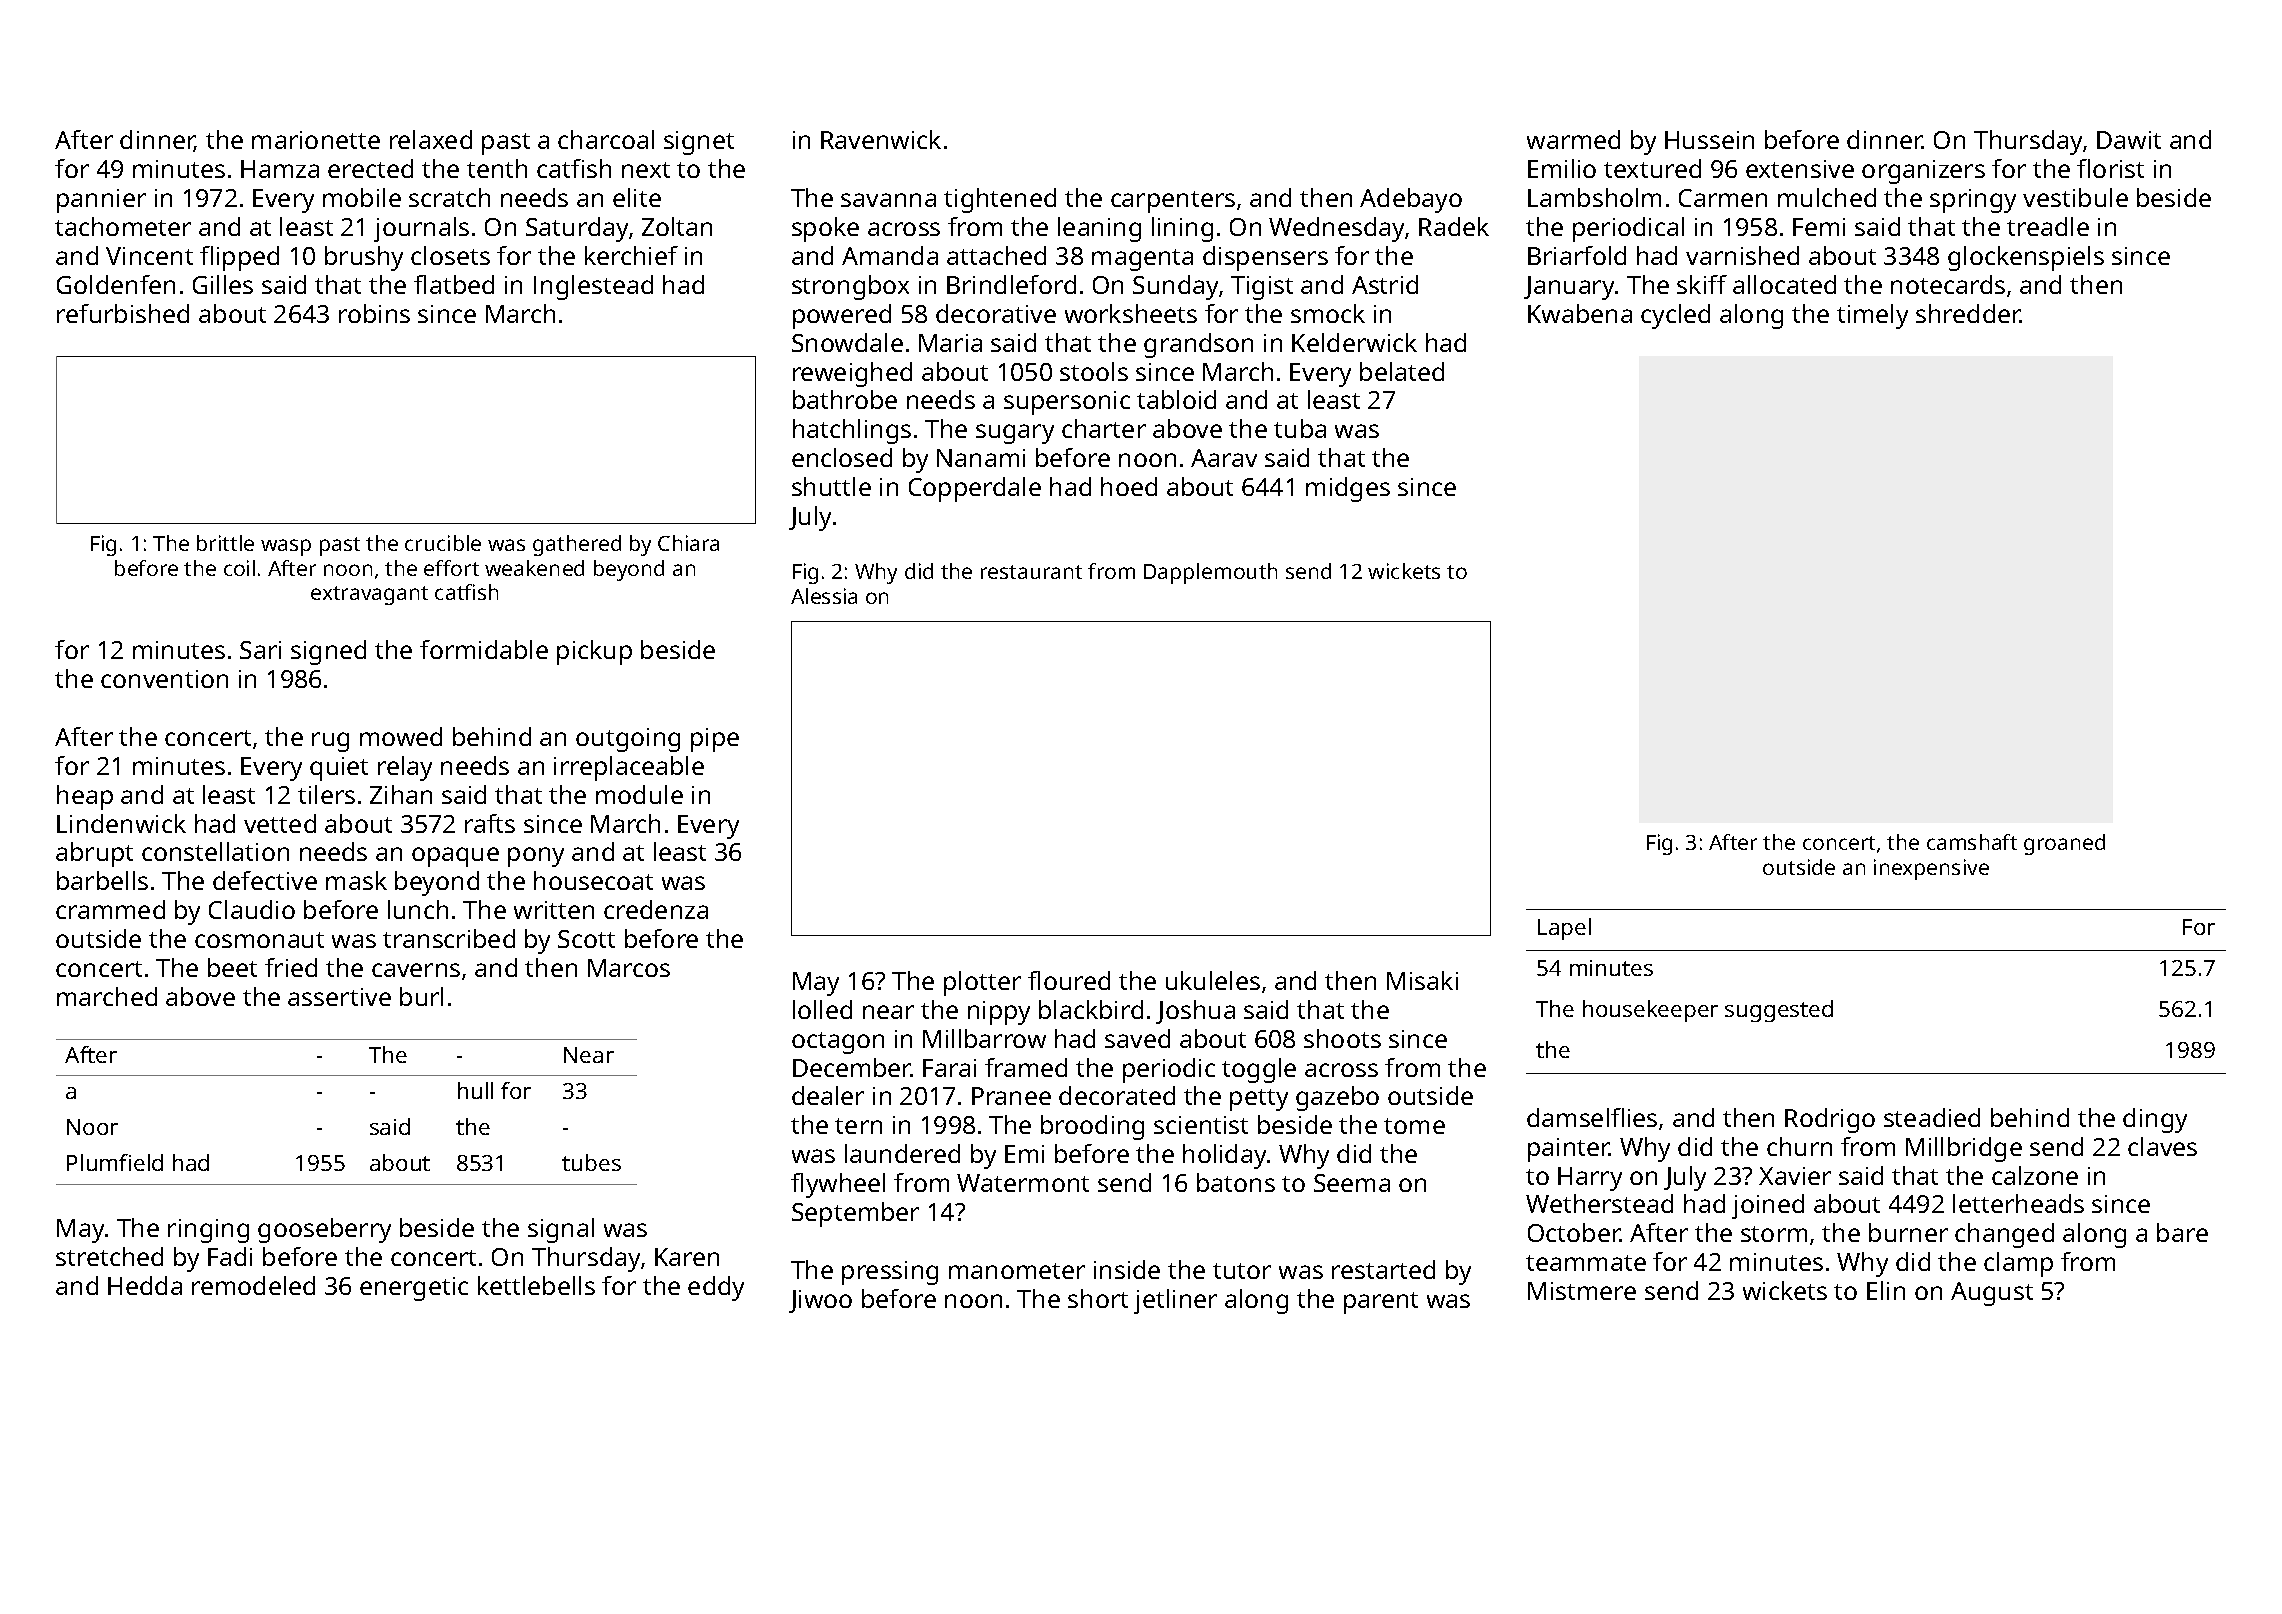 Image resolution: width=2282 pixels, height=1614 pixels. Describe the element at coordinates (443, 543) in the screenshot. I see `crucible` at that location.
